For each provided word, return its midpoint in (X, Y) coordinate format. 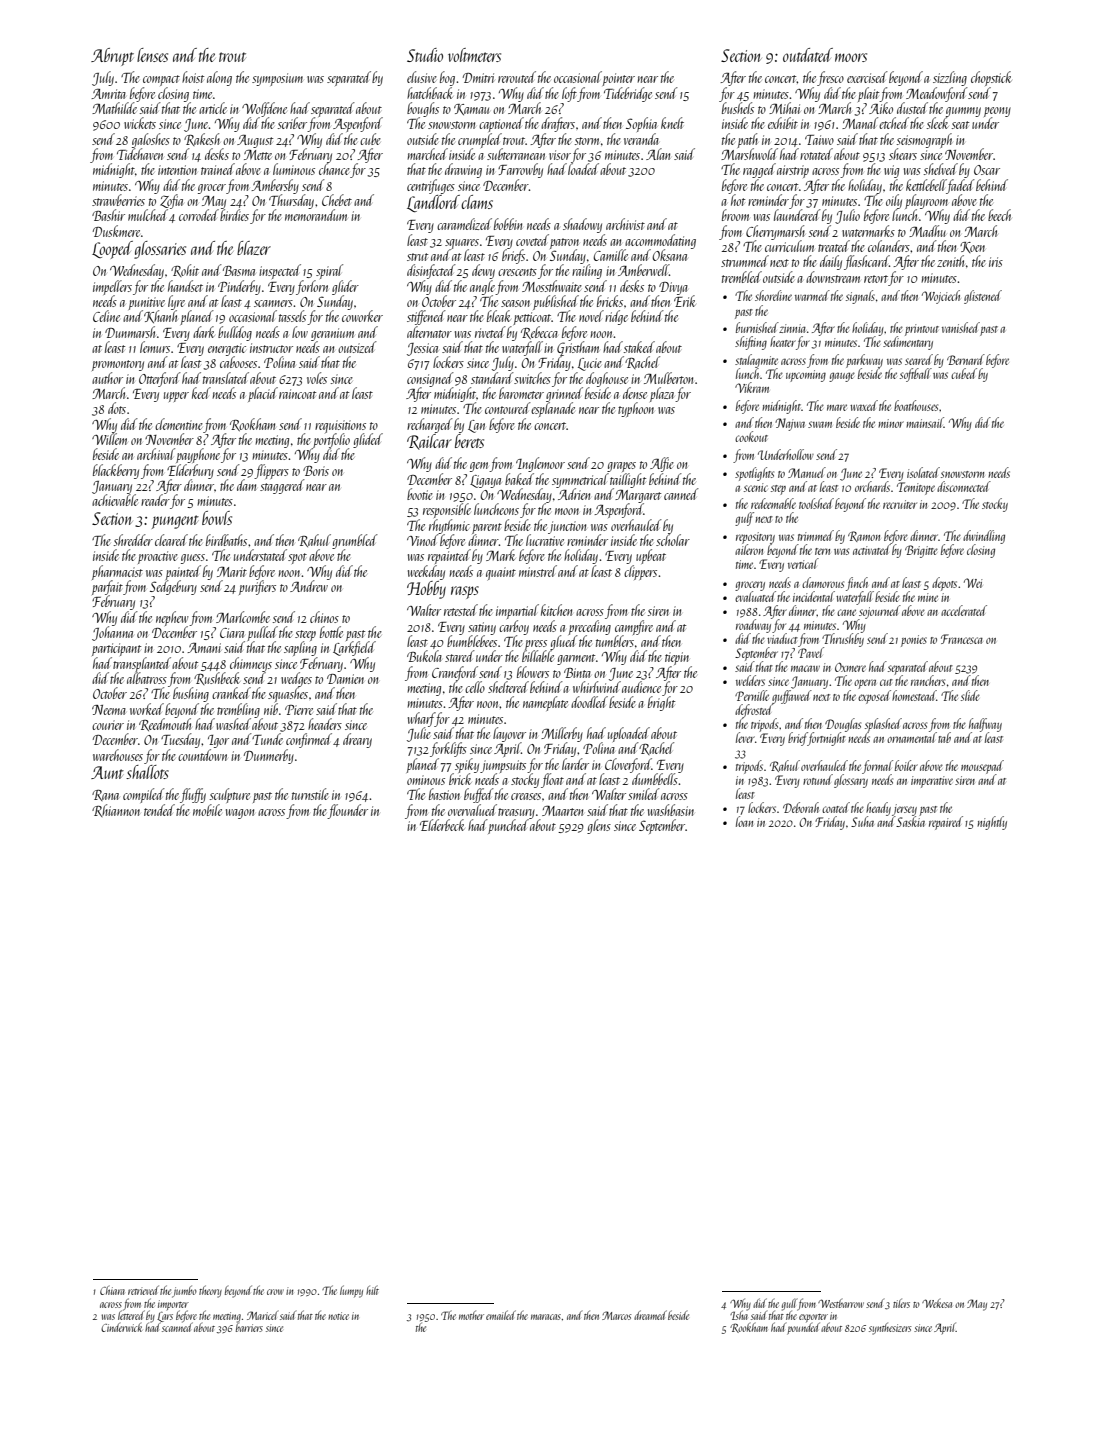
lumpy (351, 1291)
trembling (238, 710)
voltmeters (474, 55)
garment (576, 659)
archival (156, 454)
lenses (152, 55)
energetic (227, 349)
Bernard (966, 359)
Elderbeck (442, 825)
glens (599, 826)
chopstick (991, 78)
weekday (426, 572)
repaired (946, 823)
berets (469, 441)
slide (970, 695)
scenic (756, 487)
